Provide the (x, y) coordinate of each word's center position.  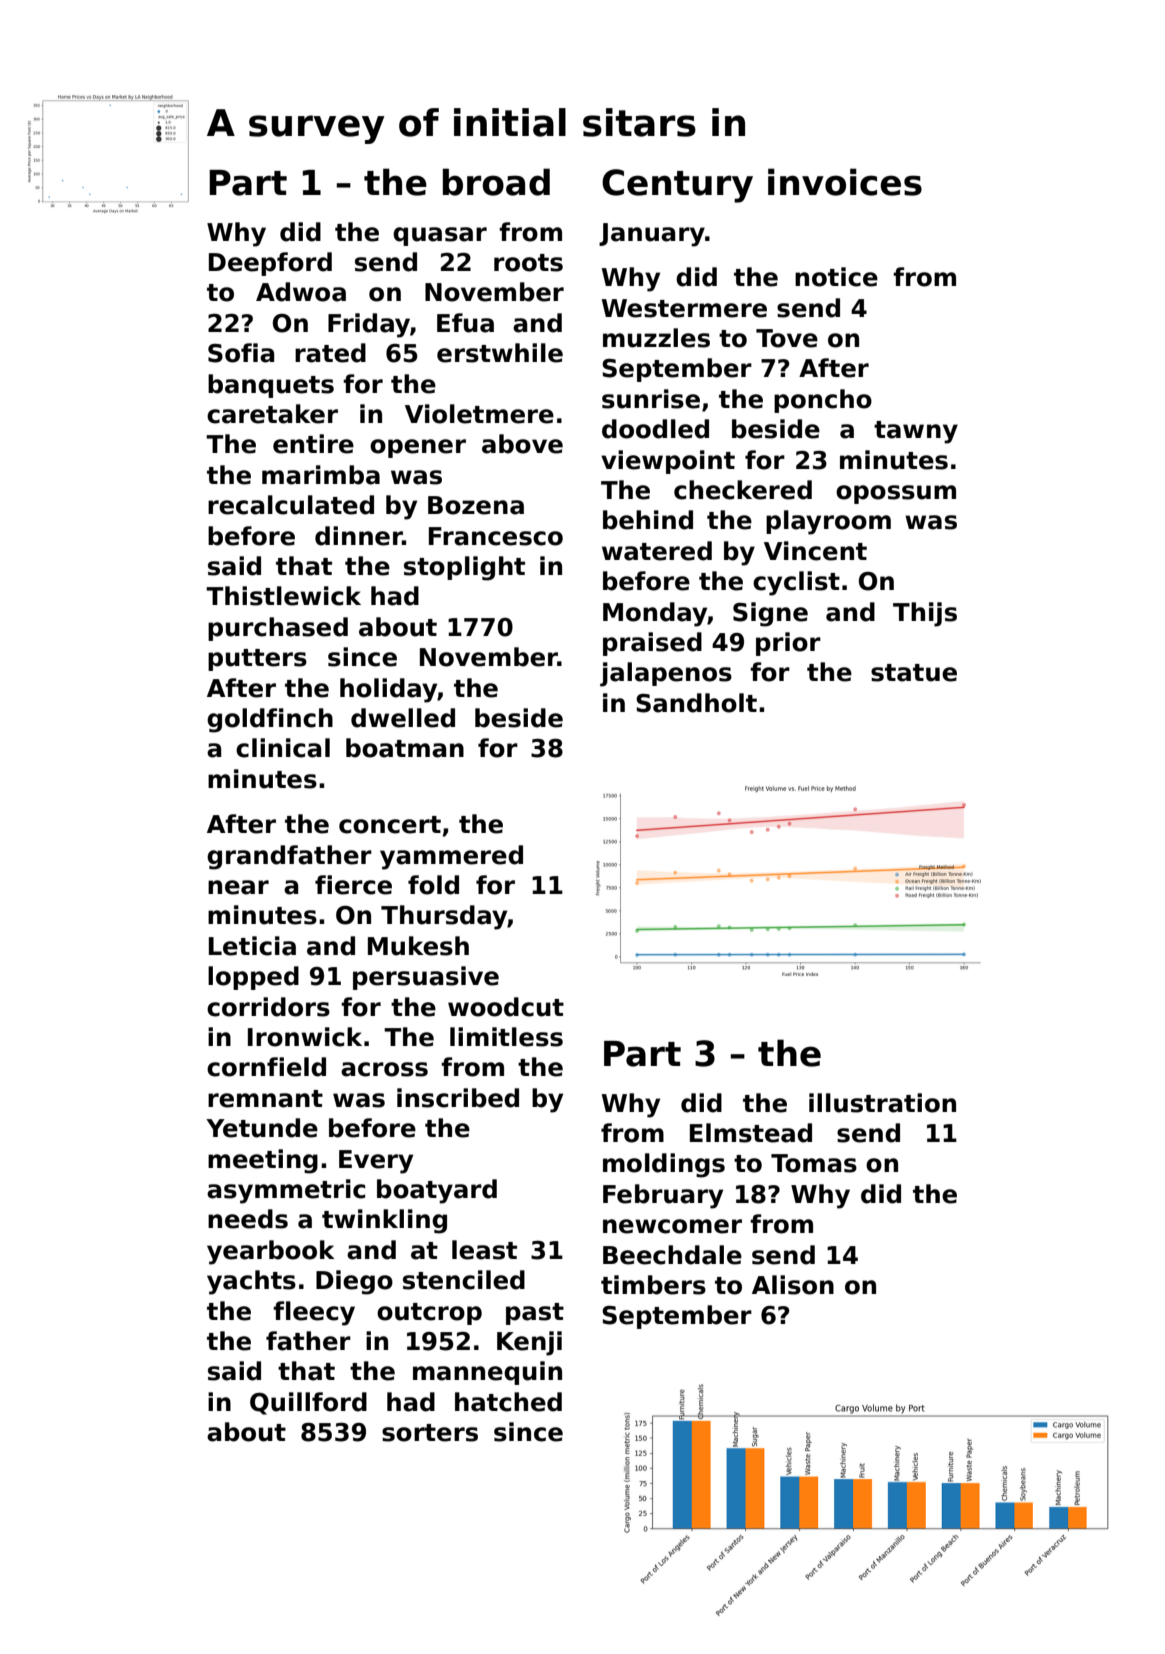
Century (677, 186)
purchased (278, 629)
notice (836, 277)
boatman (405, 748)
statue (914, 673)
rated (330, 353)
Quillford (308, 1403)
